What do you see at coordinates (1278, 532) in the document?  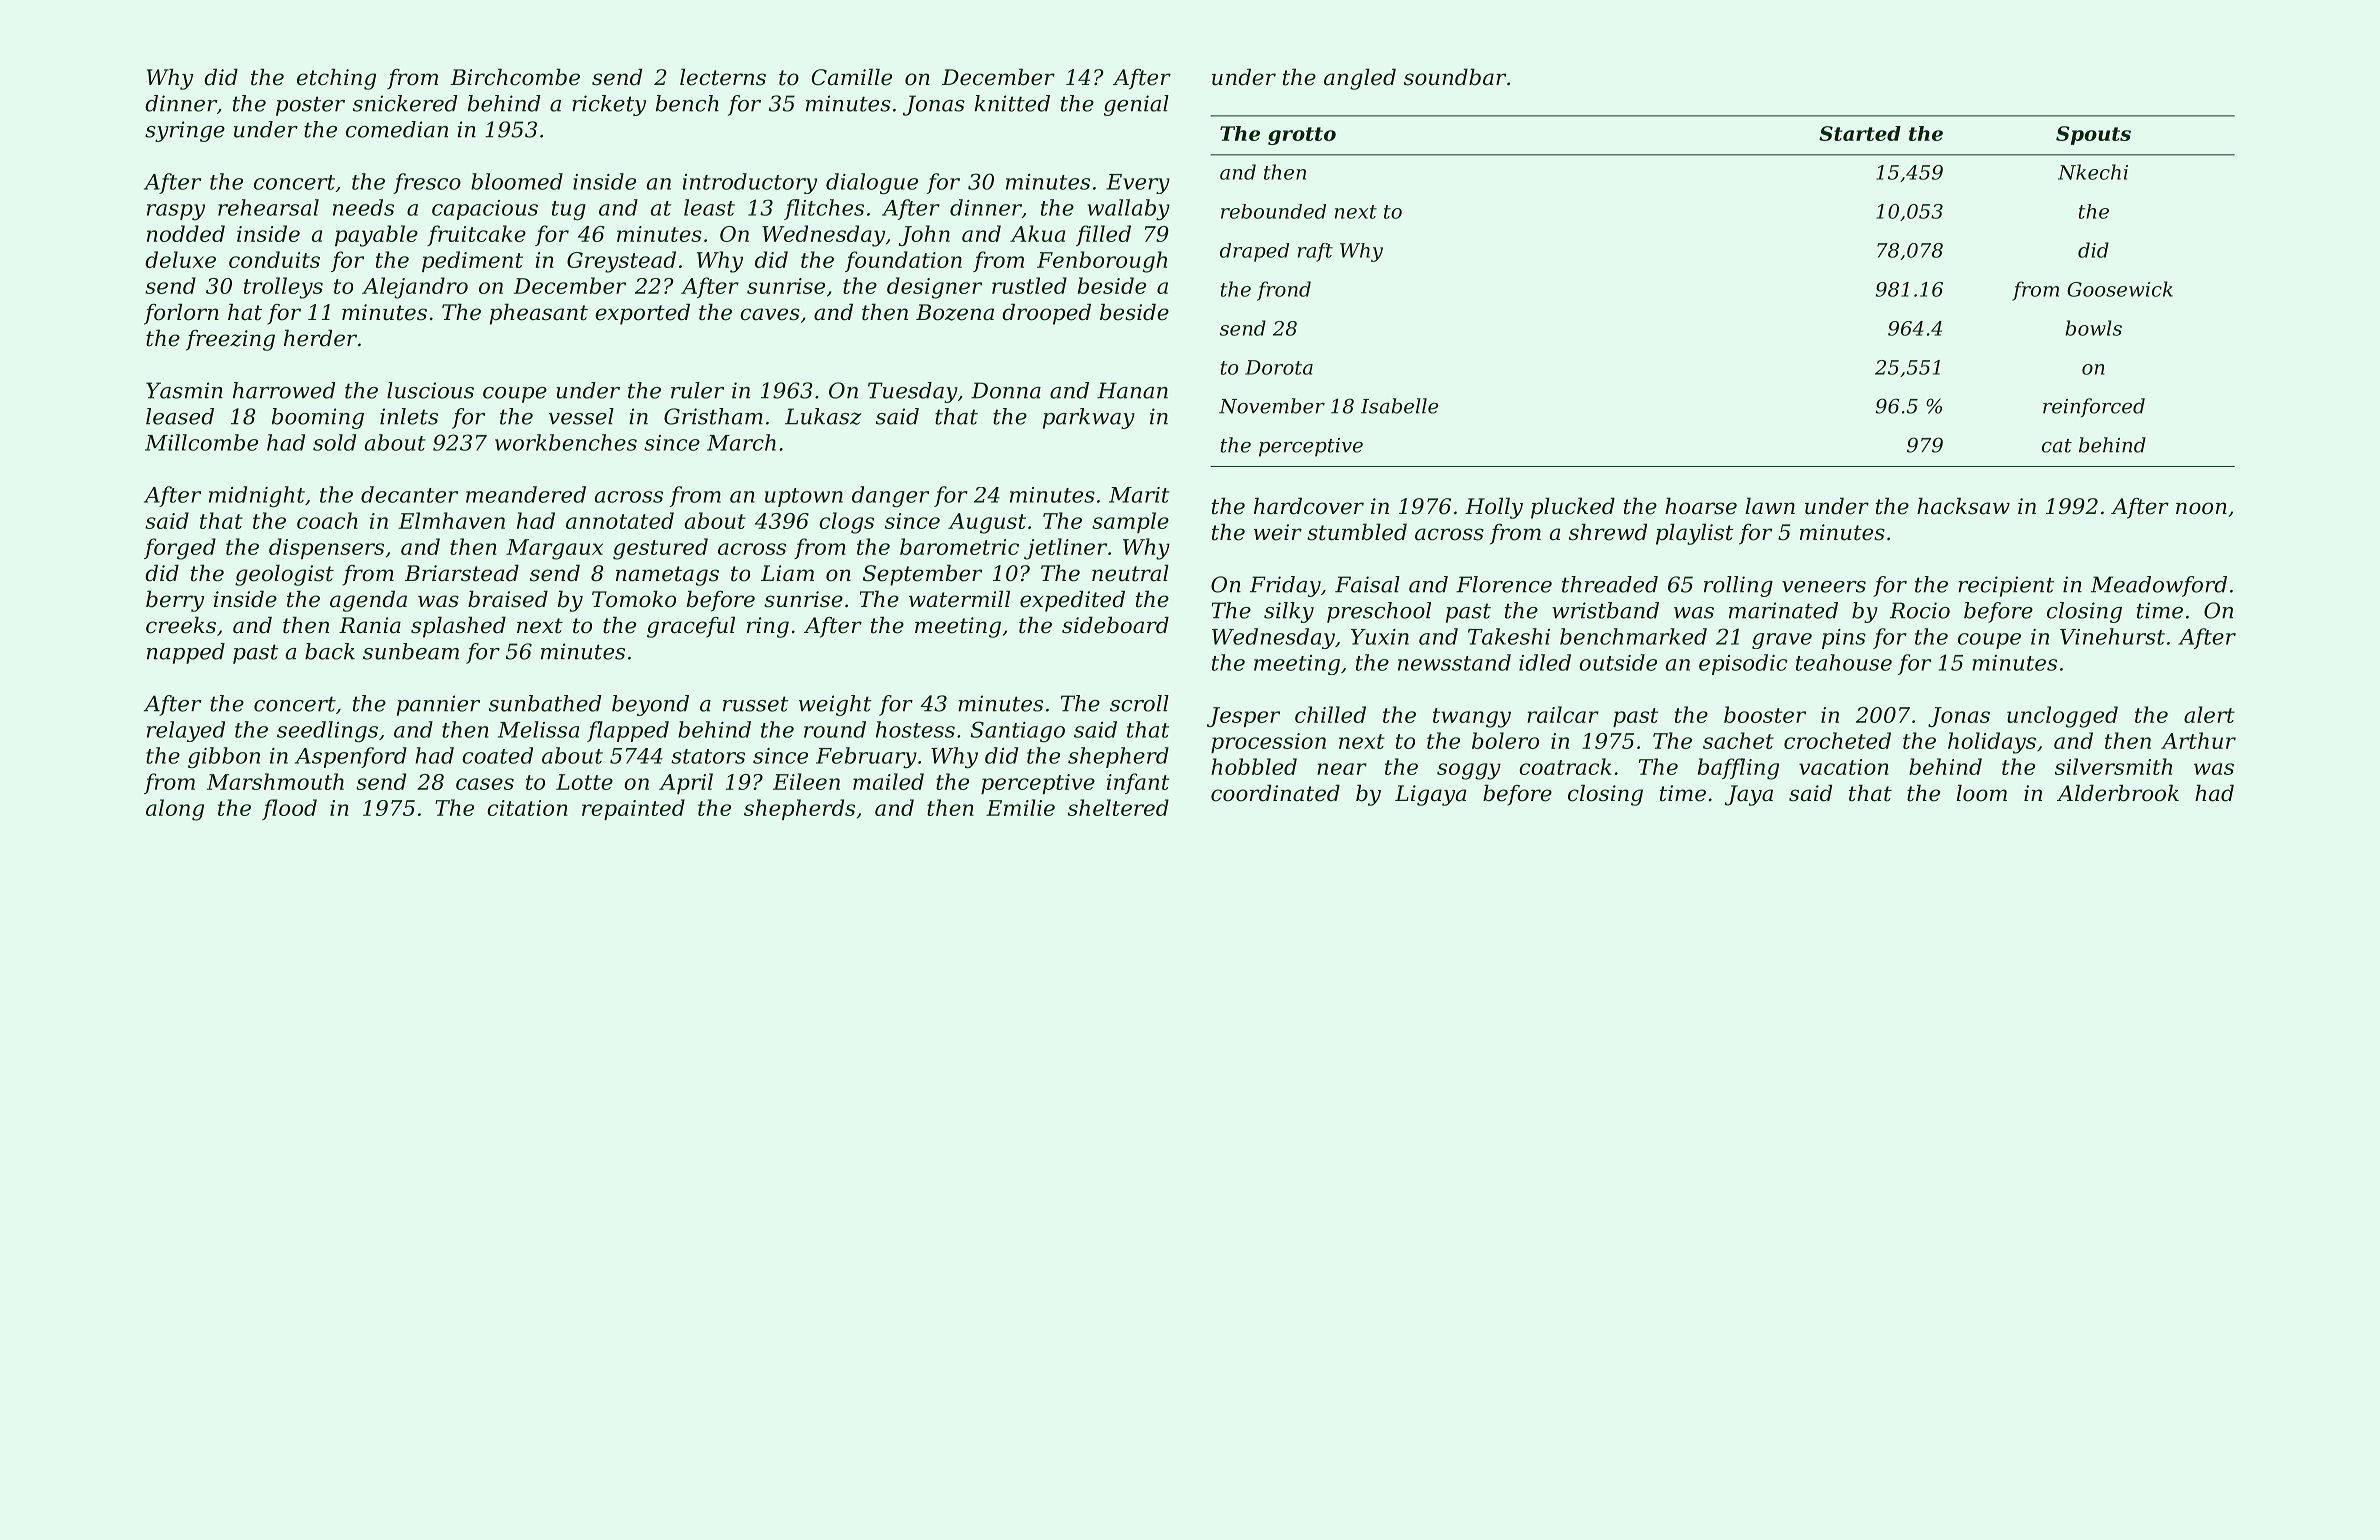 I see `weir` at bounding box center [1278, 532].
